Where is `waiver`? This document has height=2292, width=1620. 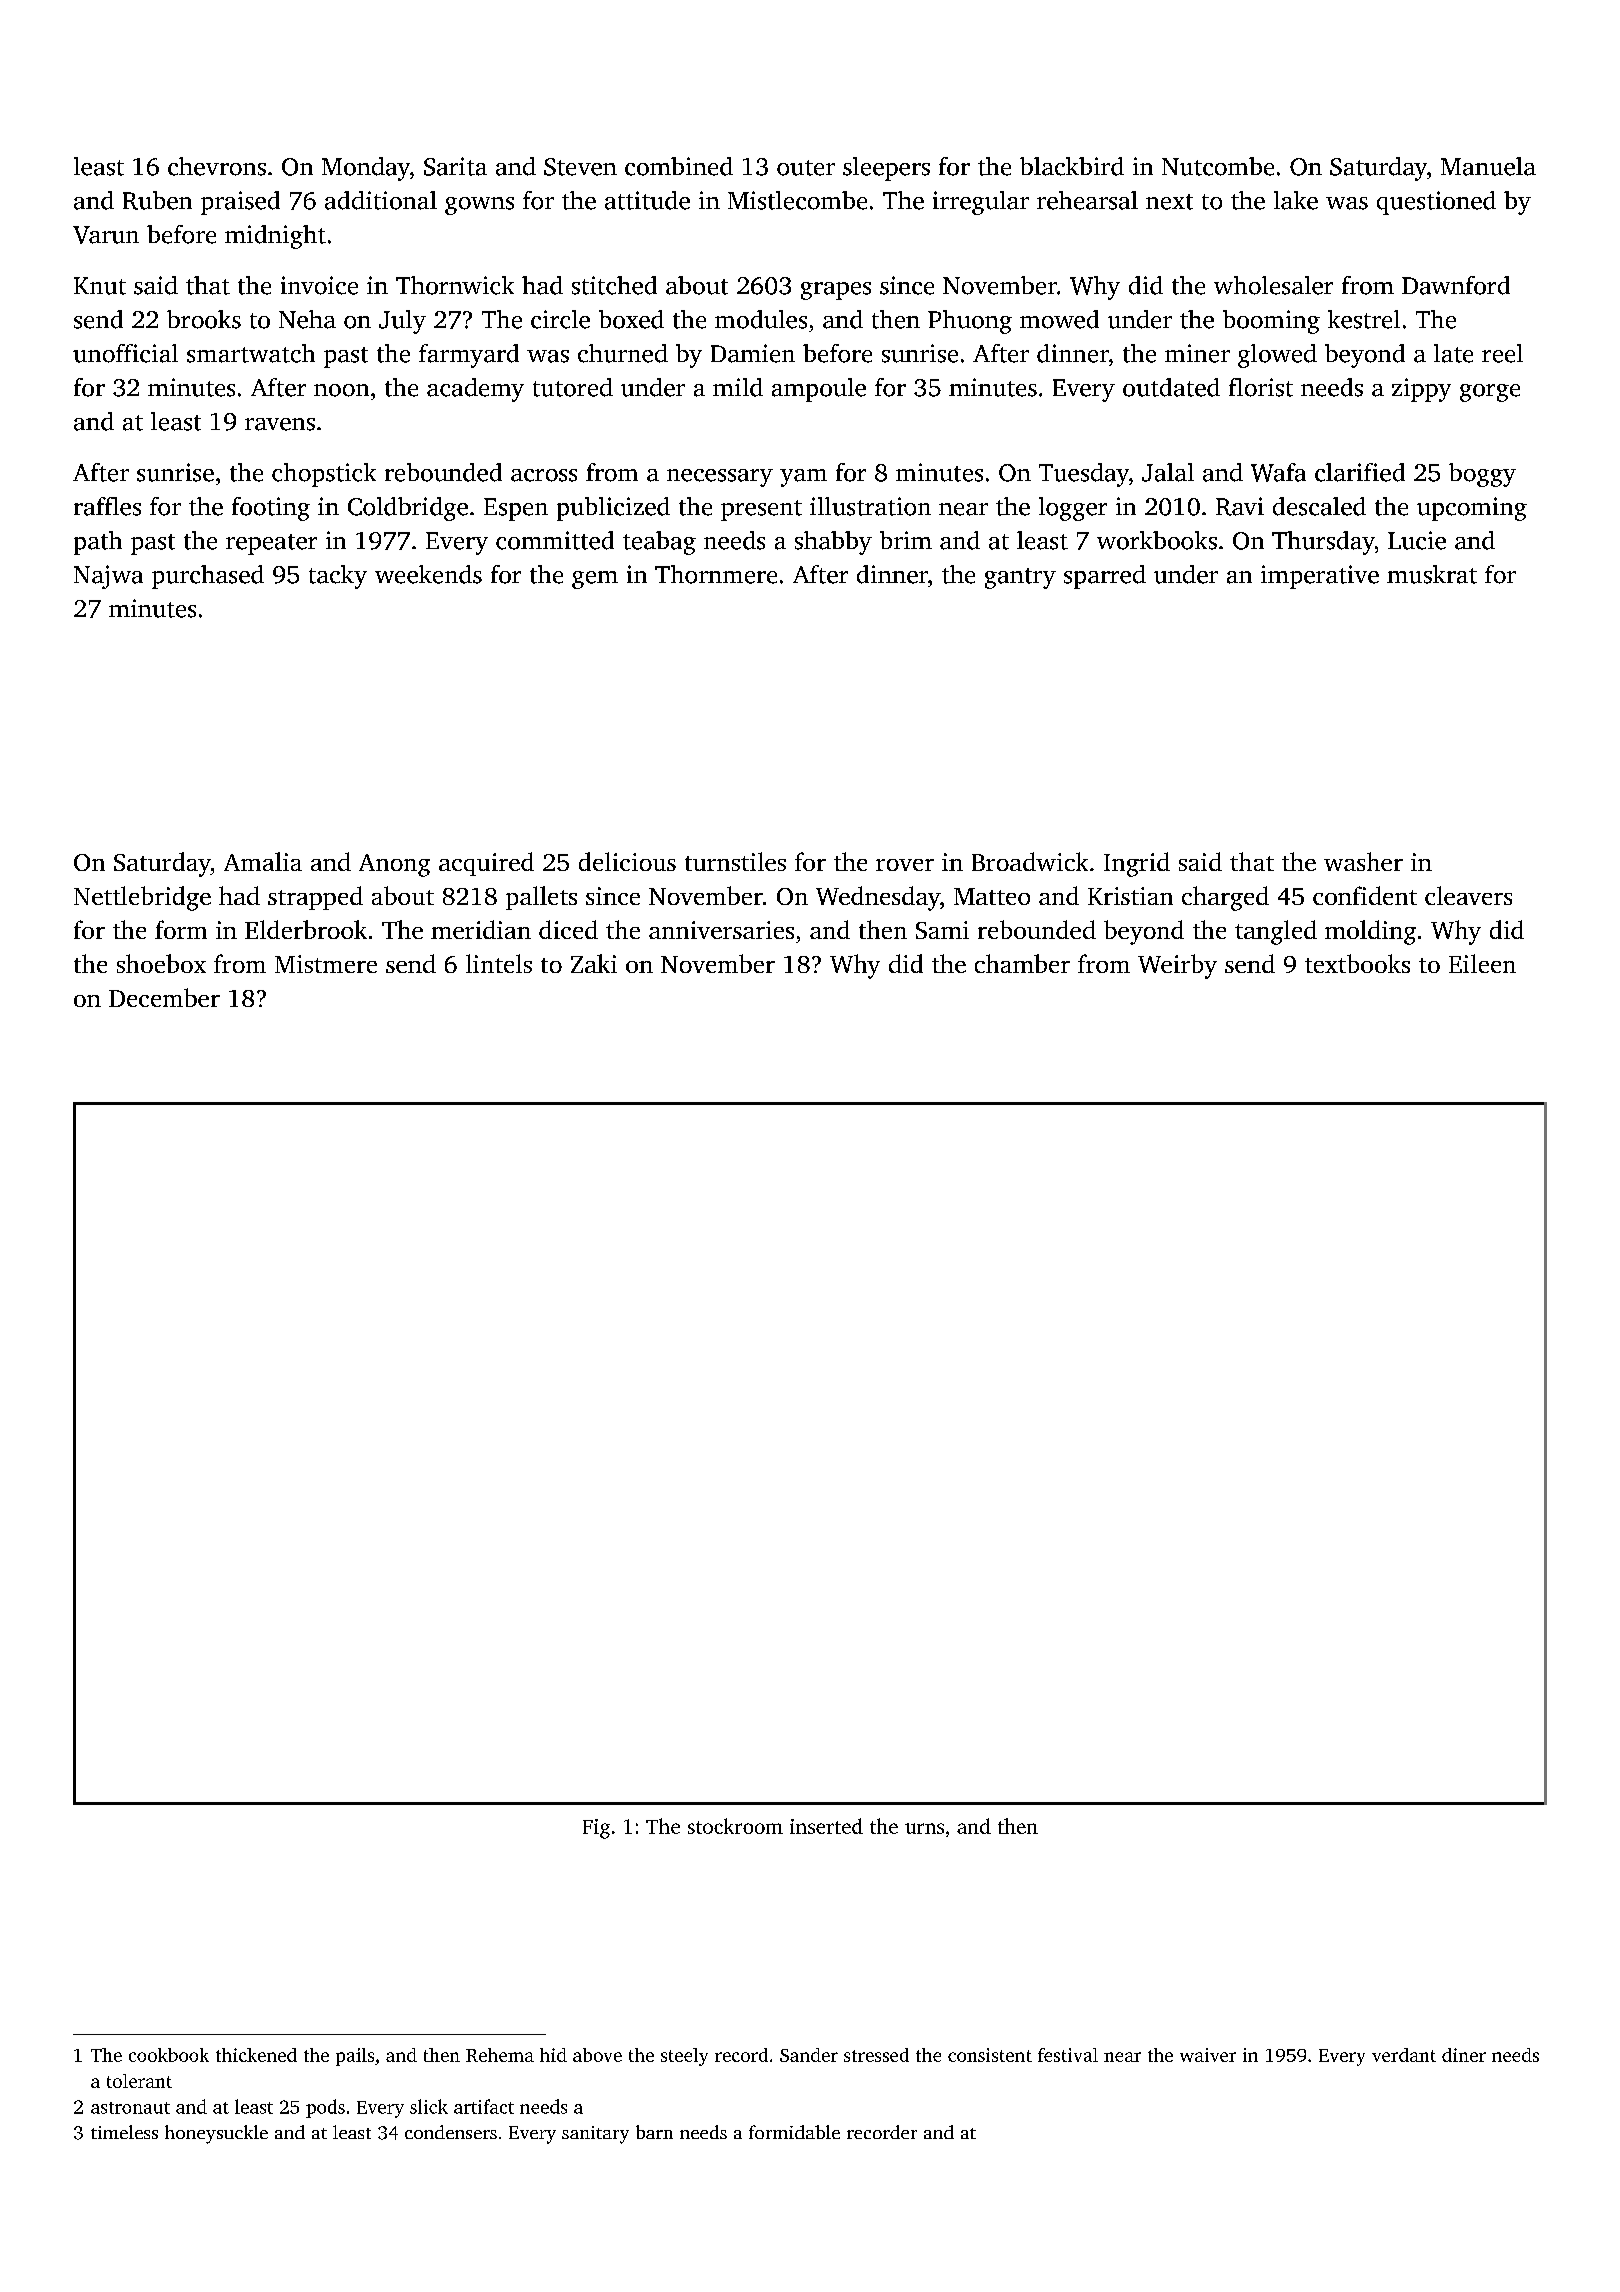 waiver is located at coordinates (1208, 2055).
